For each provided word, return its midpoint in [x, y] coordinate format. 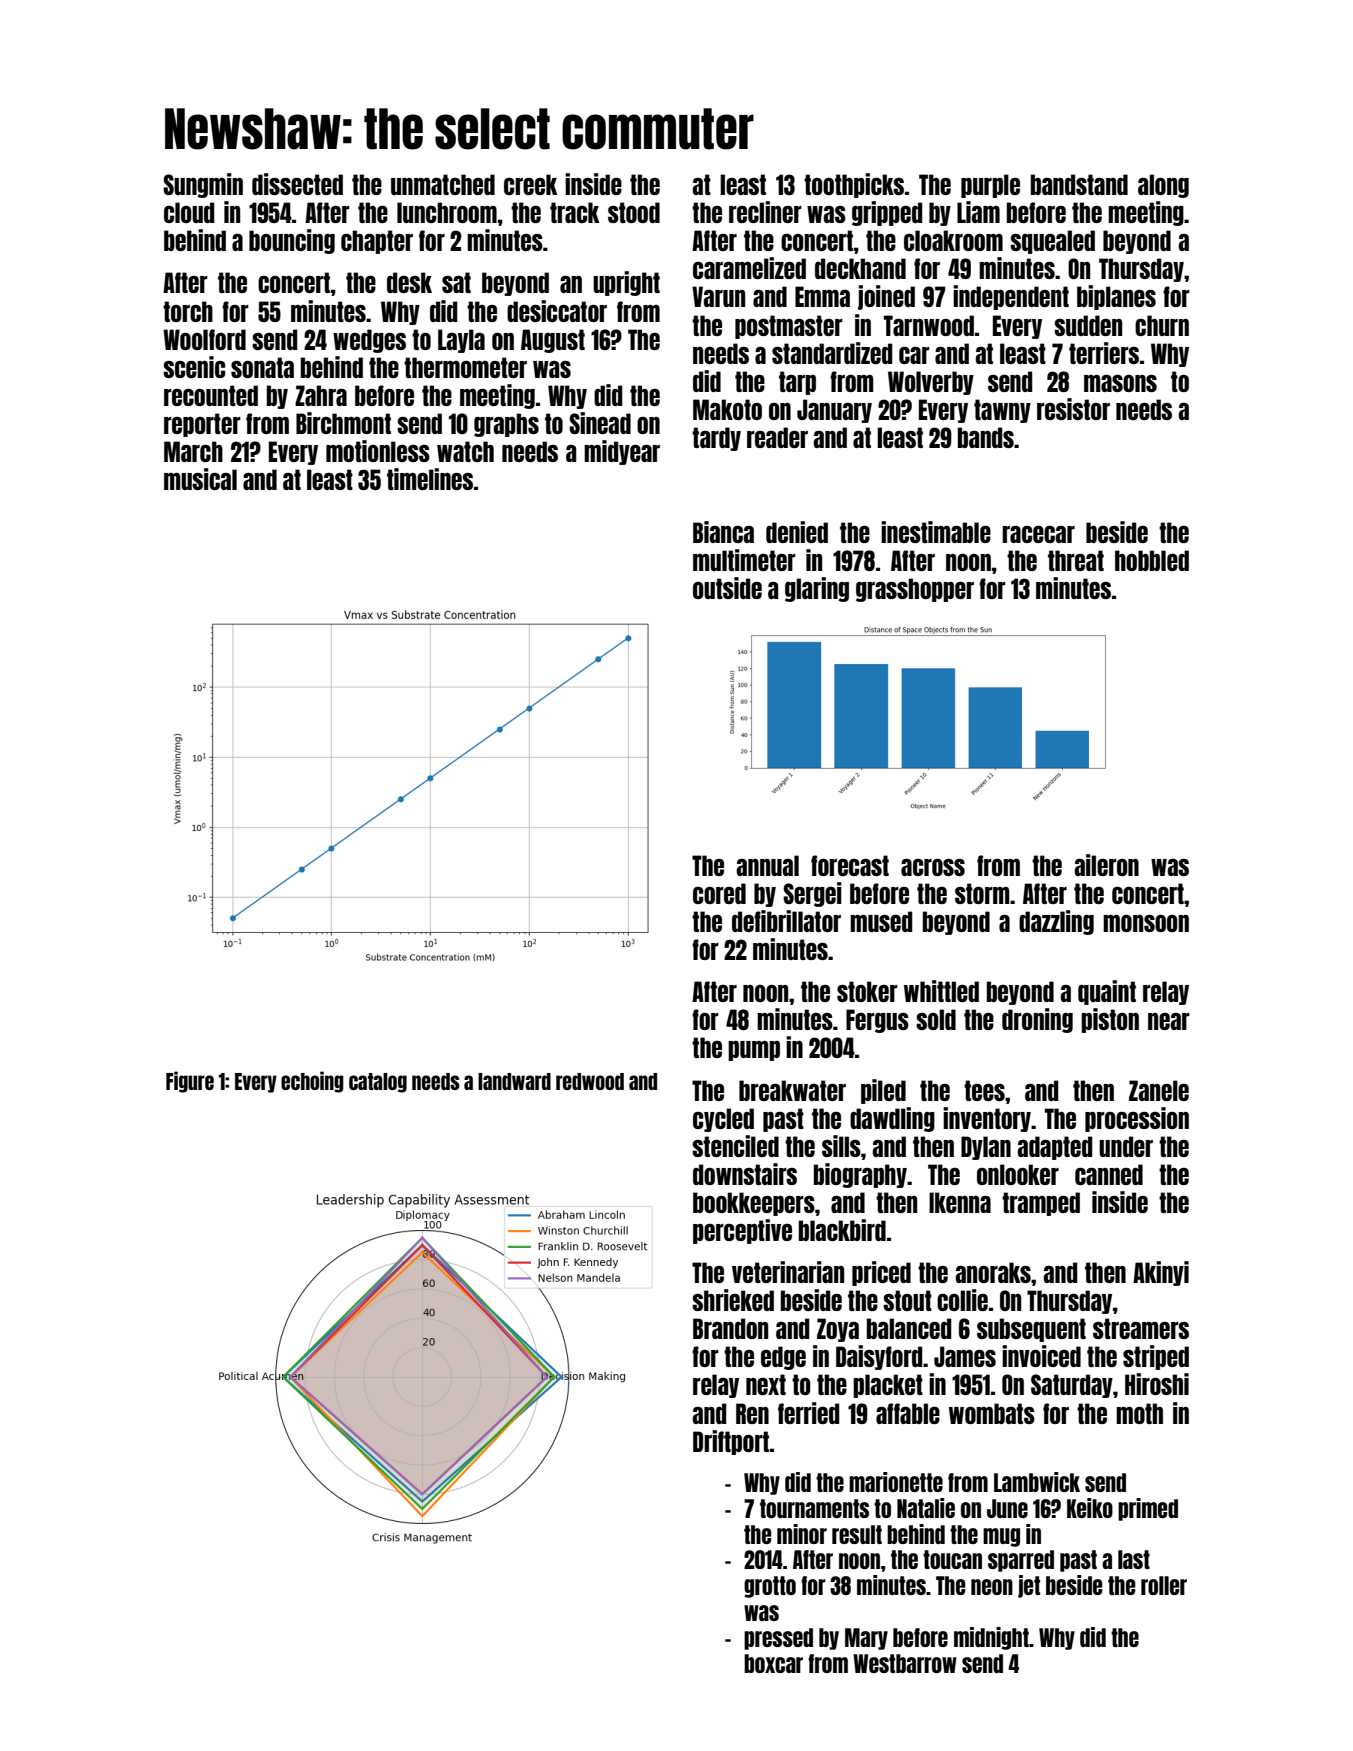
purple [990, 186]
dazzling [1056, 922]
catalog [378, 1083]
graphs [506, 425]
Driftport [731, 1442]
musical [200, 479]
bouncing [292, 241]
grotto [770, 1587]
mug [1001, 1537]
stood [634, 212]
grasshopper [915, 590]
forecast [850, 865]
